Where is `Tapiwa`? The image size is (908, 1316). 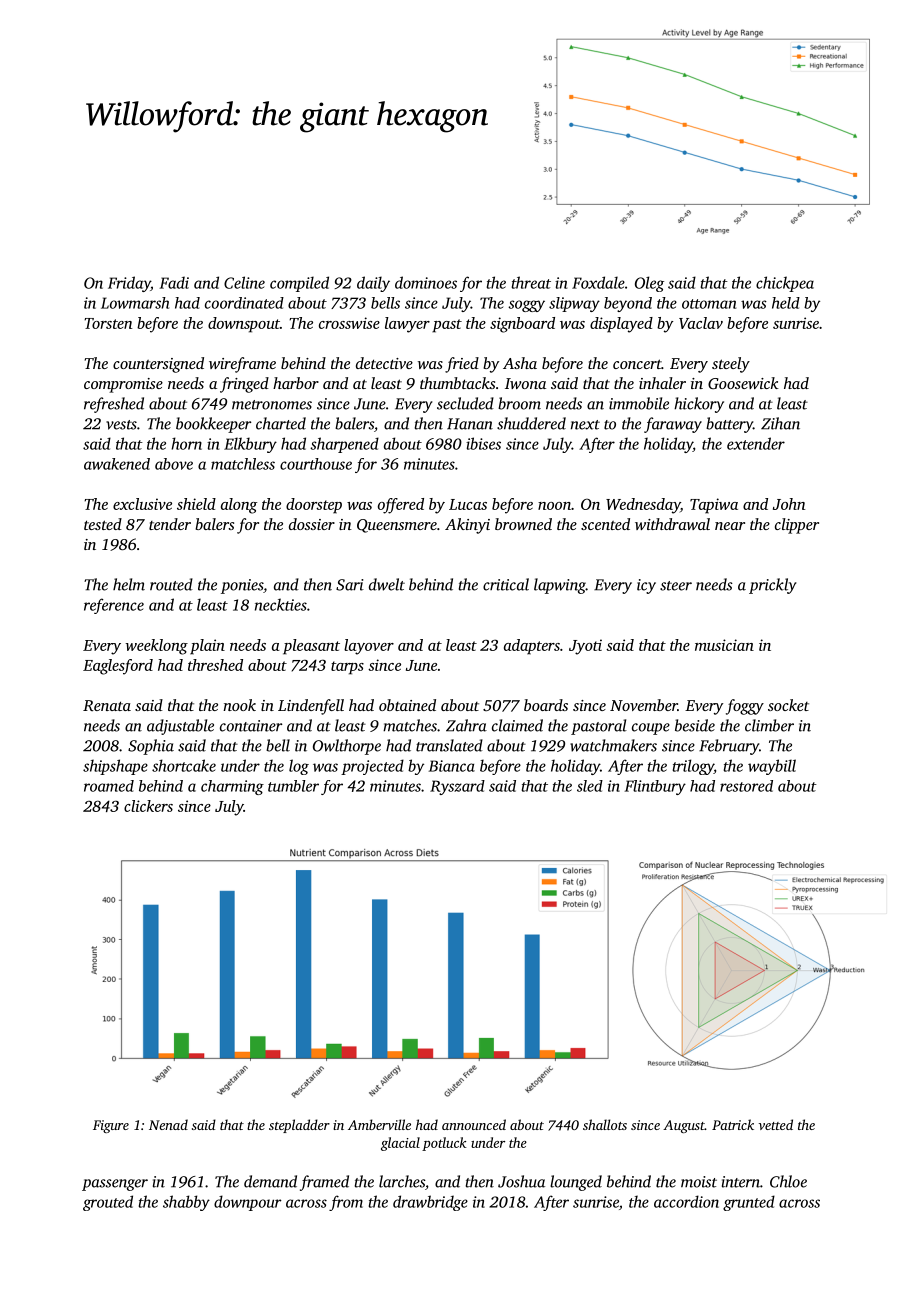
Tapiwa is located at coordinates (714, 506).
